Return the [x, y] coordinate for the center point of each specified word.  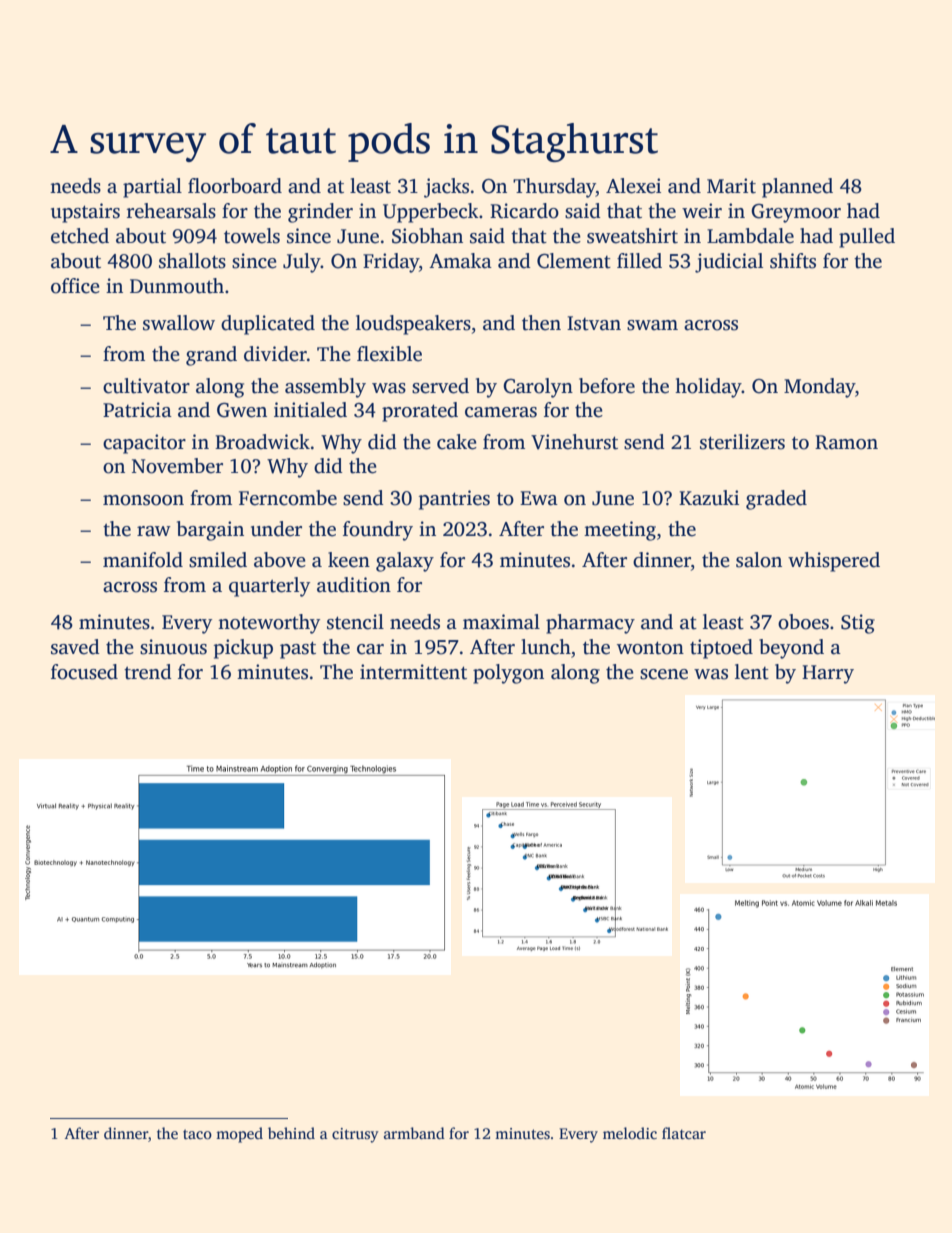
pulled [867, 238]
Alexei [633, 186]
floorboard [235, 186]
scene [664, 674]
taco [197, 1134]
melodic [630, 1133]
